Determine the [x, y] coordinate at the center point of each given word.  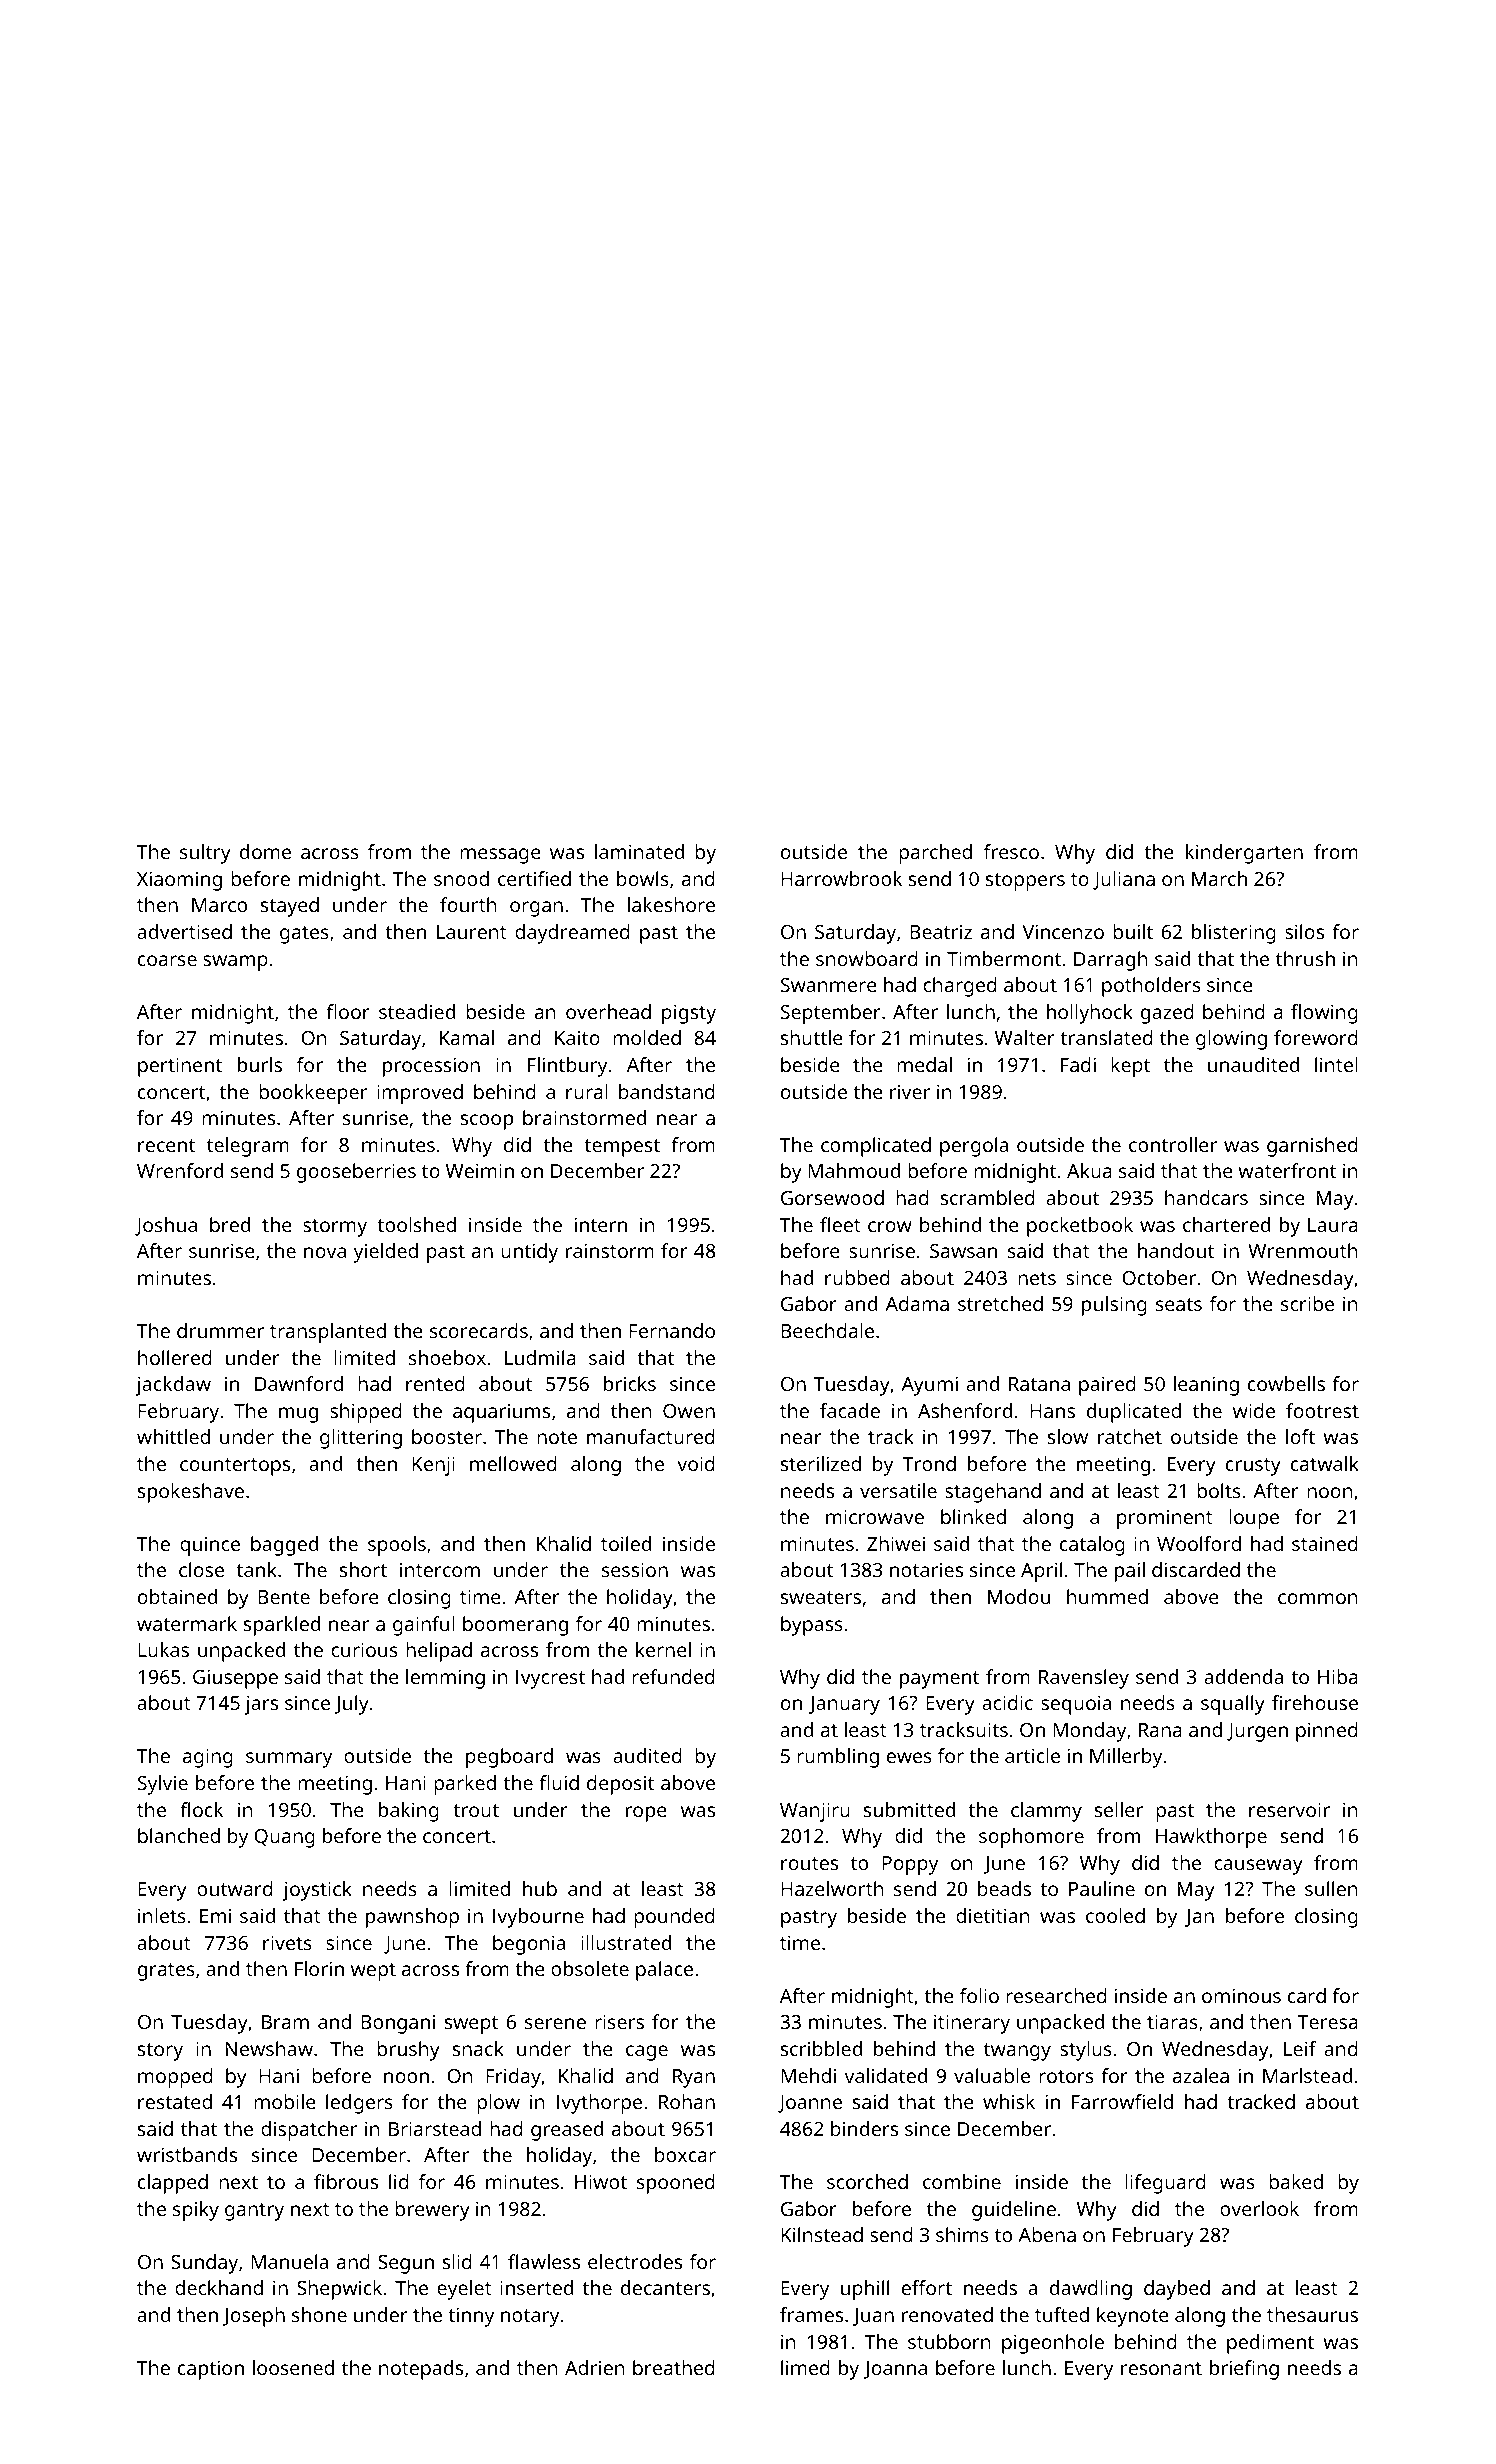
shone [319, 2314]
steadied [417, 1011]
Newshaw [269, 2048]
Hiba [1338, 1676]
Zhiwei [896, 1543]
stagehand [993, 1493]
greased [567, 2131]
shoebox [447, 1357]
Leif [1300, 2048]
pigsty [689, 1014]
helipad [439, 1652]
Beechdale [827, 1330]
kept [1130, 1067]
